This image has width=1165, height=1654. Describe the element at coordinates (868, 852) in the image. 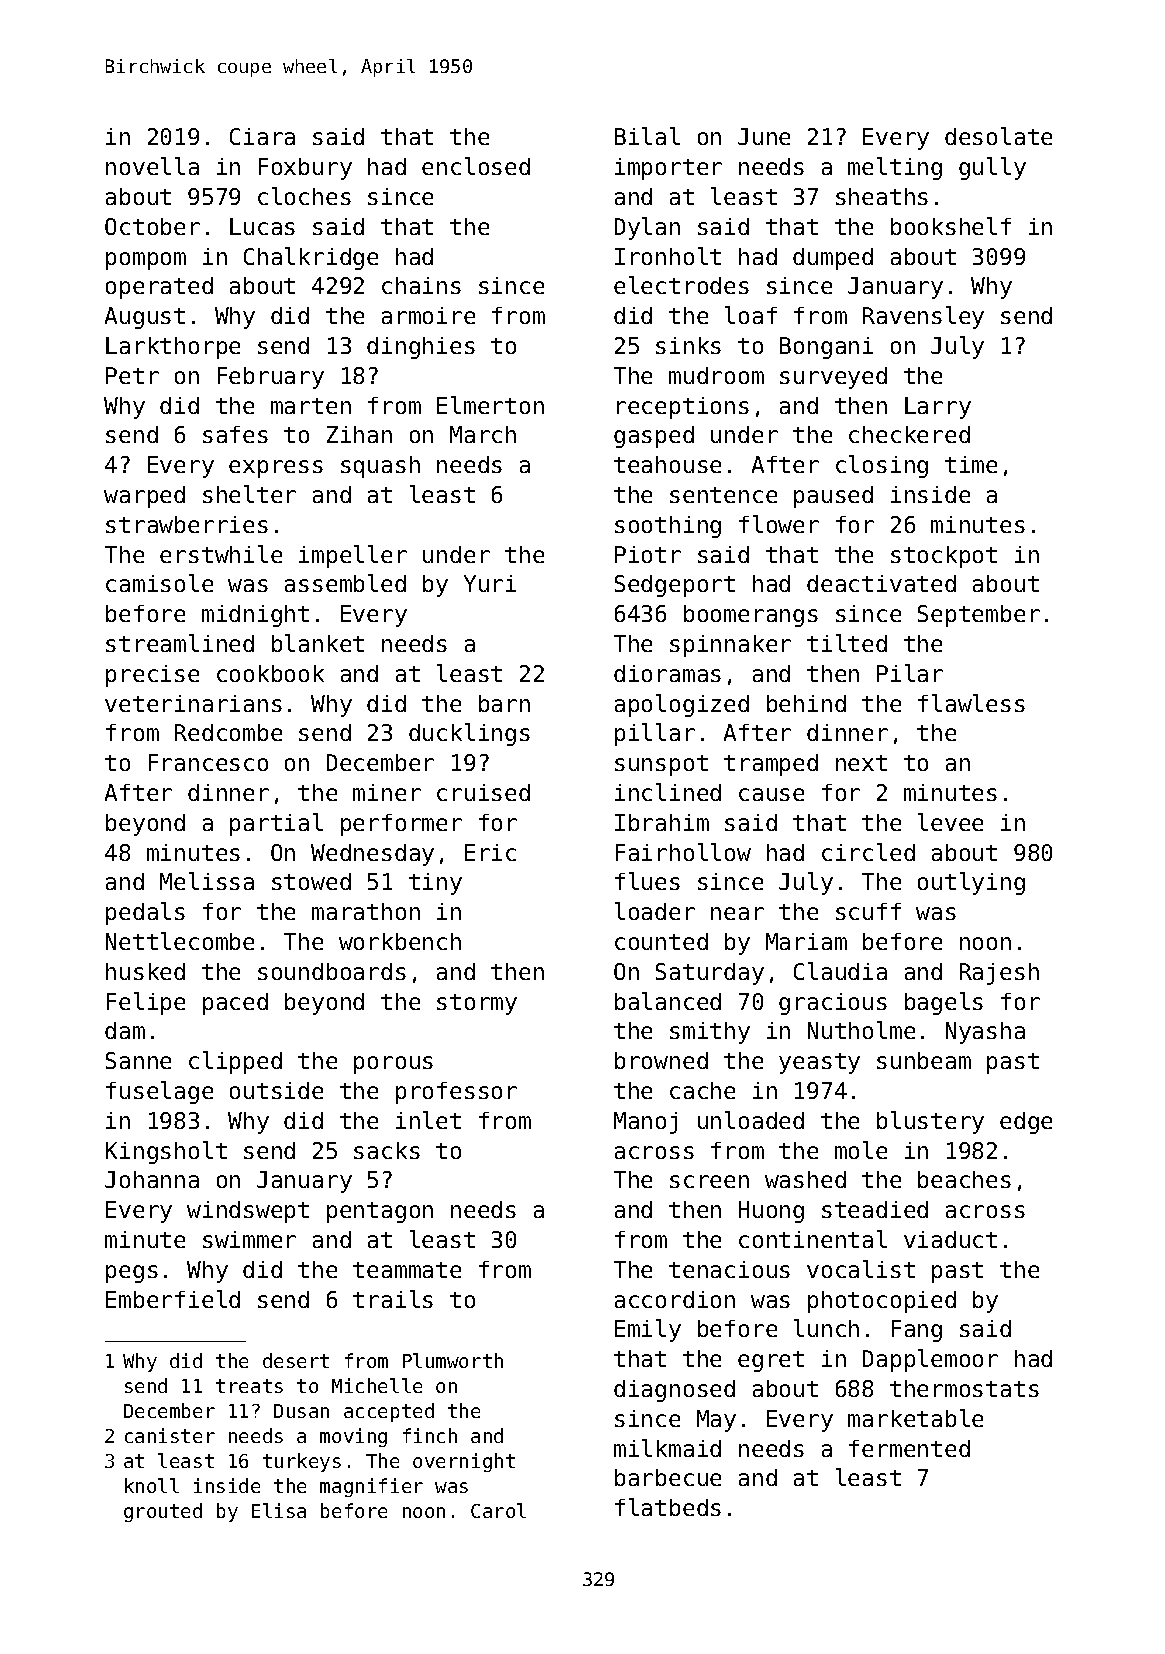

I see `circled` at that location.
